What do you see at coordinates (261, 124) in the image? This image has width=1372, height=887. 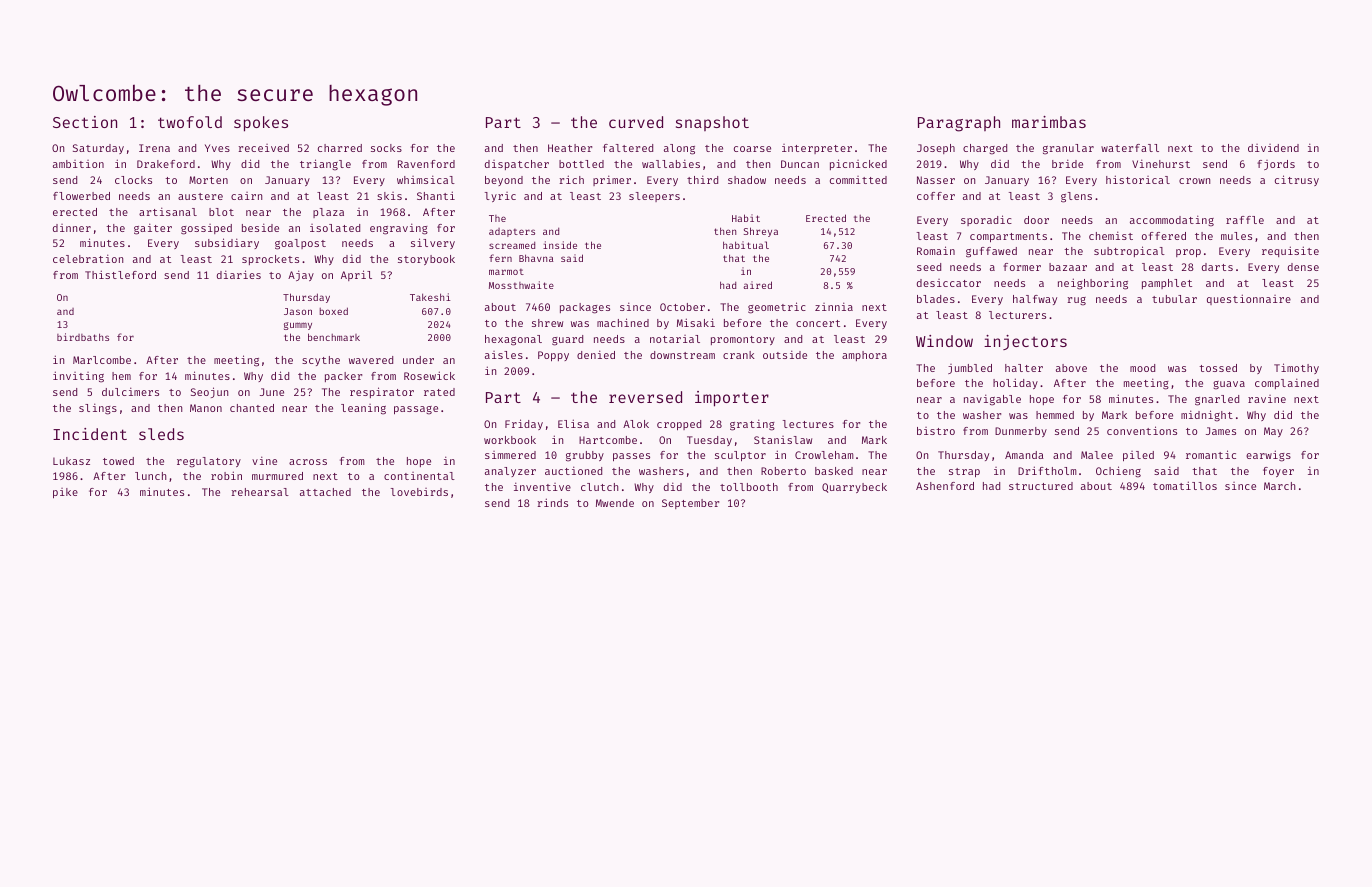 I see `spokes` at bounding box center [261, 124].
